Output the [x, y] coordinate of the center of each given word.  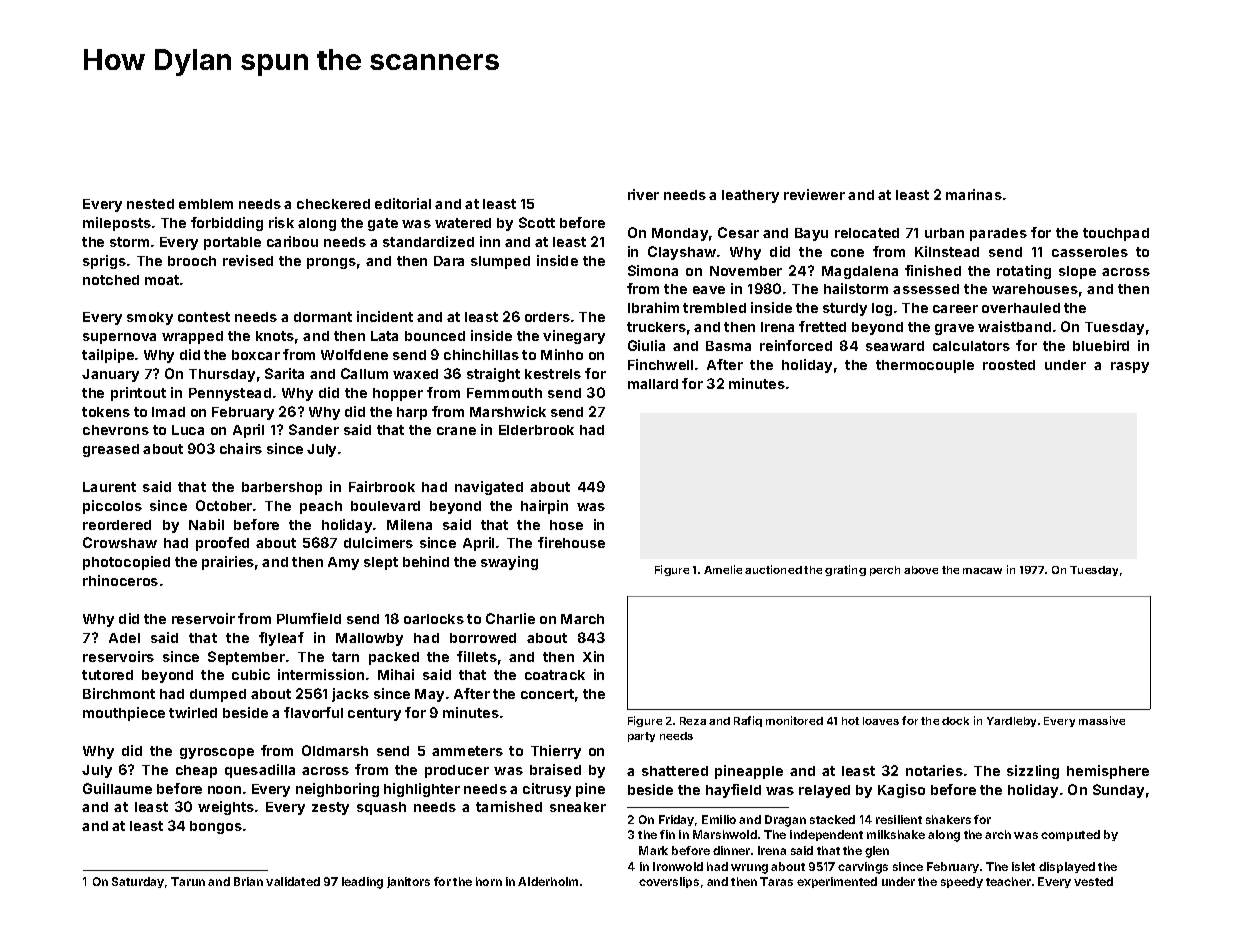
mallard [653, 384]
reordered [117, 525]
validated [293, 881]
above [921, 570]
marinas [974, 194]
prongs [331, 263]
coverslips [669, 882]
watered [463, 223]
